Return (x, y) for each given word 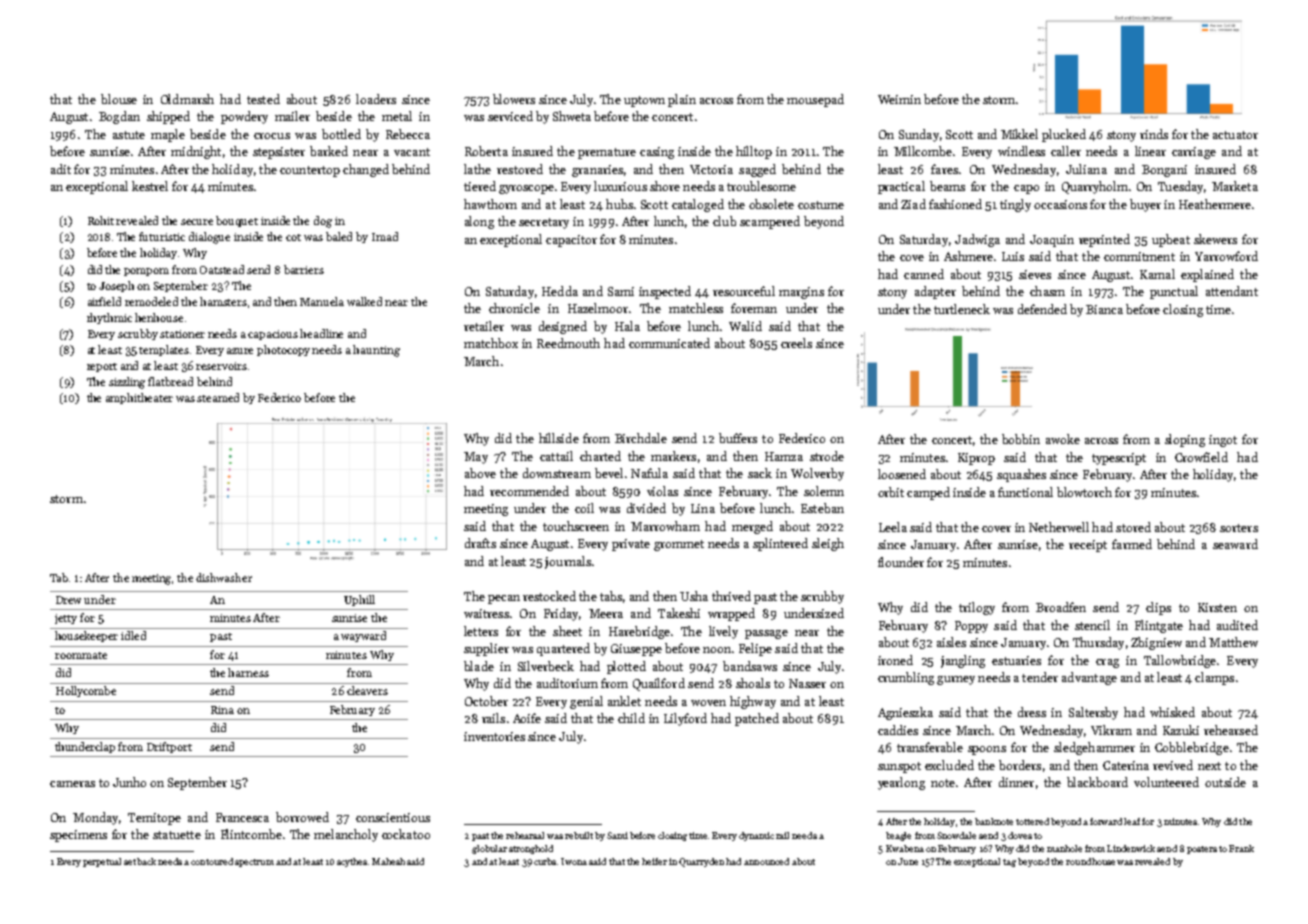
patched (757, 719)
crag (1107, 663)
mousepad (815, 100)
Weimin (899, 99)
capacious (273, 335)
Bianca (1104, 309)
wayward (363, 636)
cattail (556, 456)
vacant (412, 152)
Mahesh (388, 861)
